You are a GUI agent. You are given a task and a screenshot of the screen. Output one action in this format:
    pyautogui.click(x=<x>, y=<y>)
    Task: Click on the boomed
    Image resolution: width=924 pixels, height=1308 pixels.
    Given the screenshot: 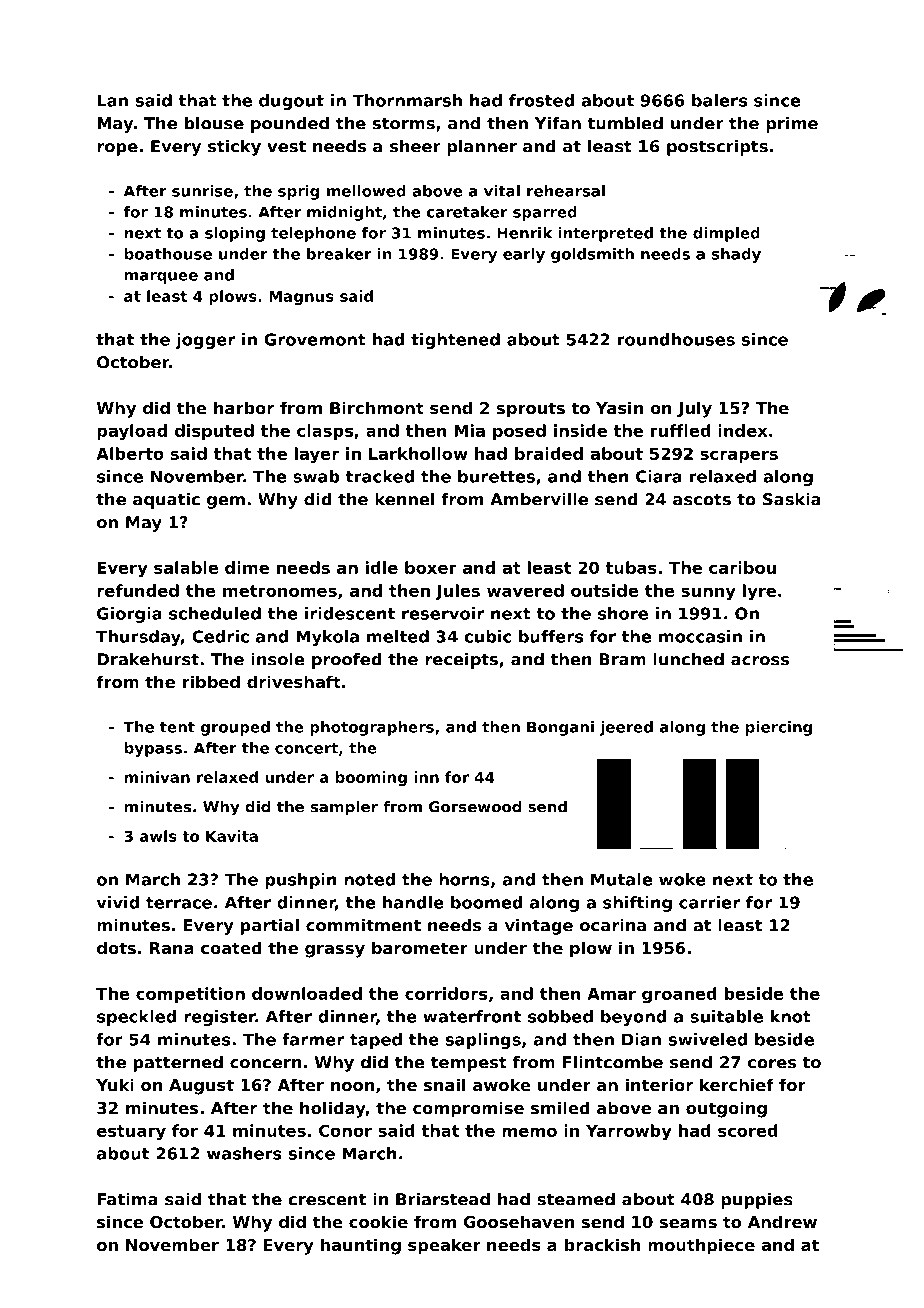 What is the action you would take?
    pyautogui.click(x=487, y=902)
